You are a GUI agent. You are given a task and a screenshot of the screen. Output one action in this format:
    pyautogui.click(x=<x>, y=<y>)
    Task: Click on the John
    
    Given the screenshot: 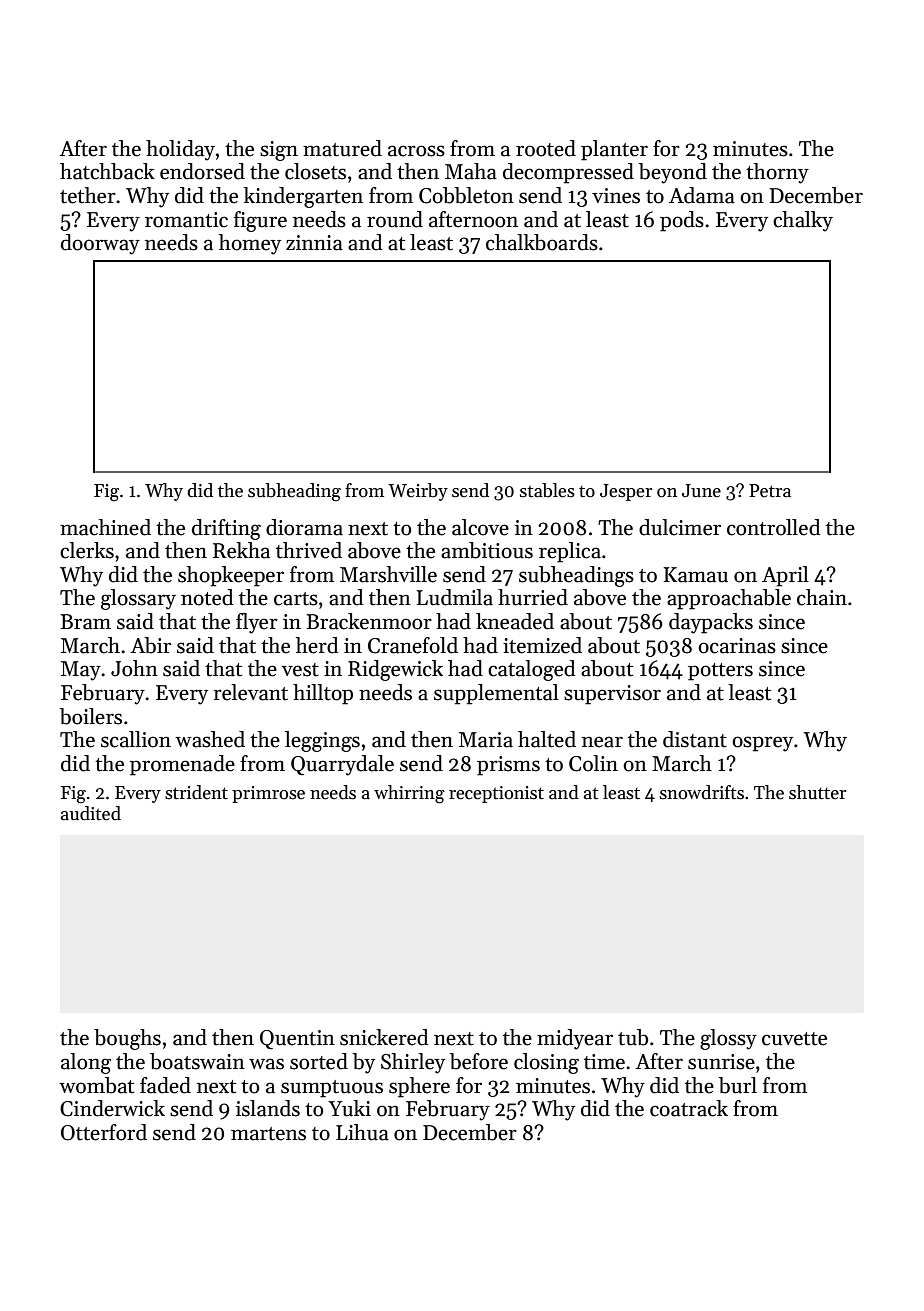 What is the action you would take?
    pyautogui.click(x=134, y=668)
